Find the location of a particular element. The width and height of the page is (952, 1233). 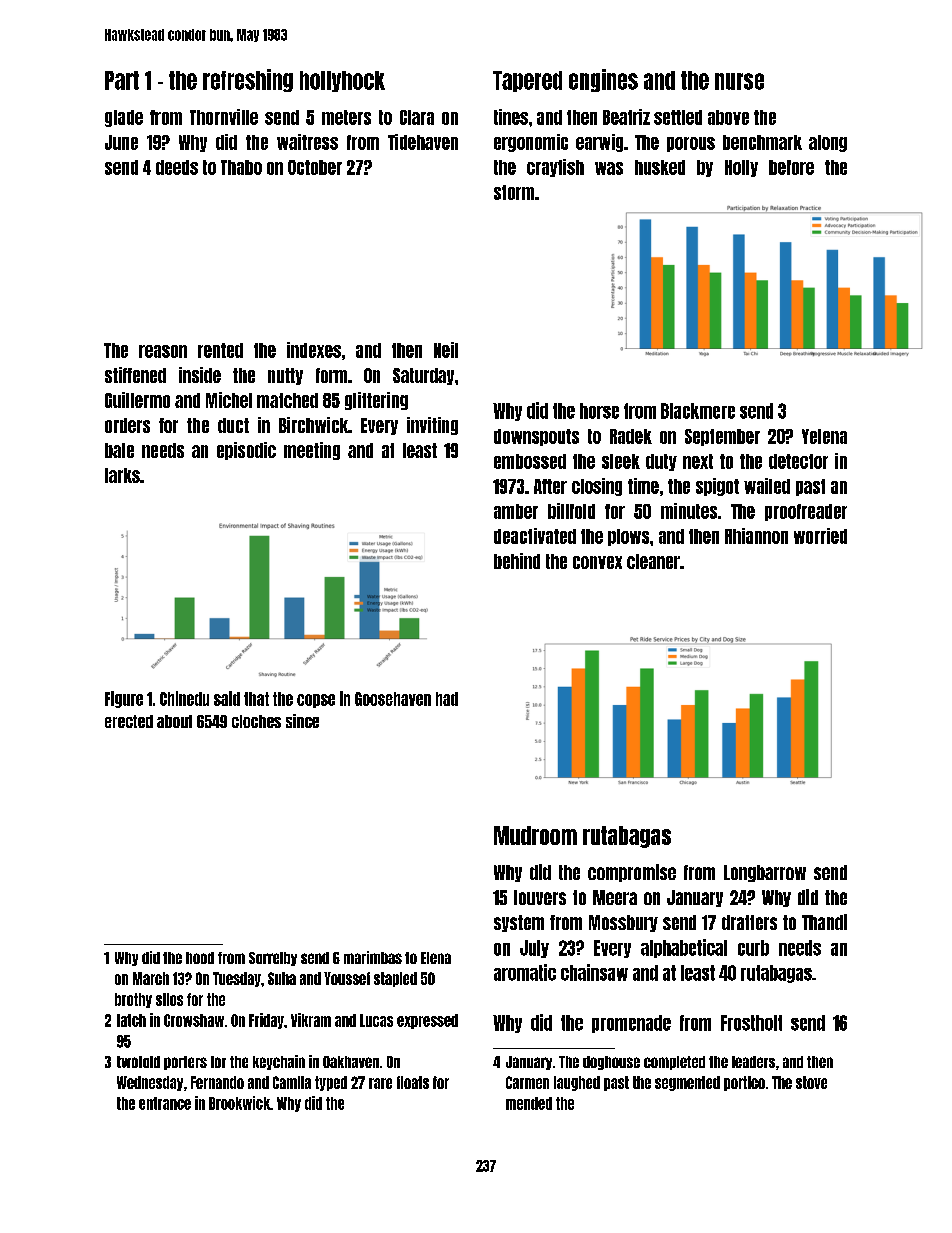

compromise is located at coordinates (632, 873).
